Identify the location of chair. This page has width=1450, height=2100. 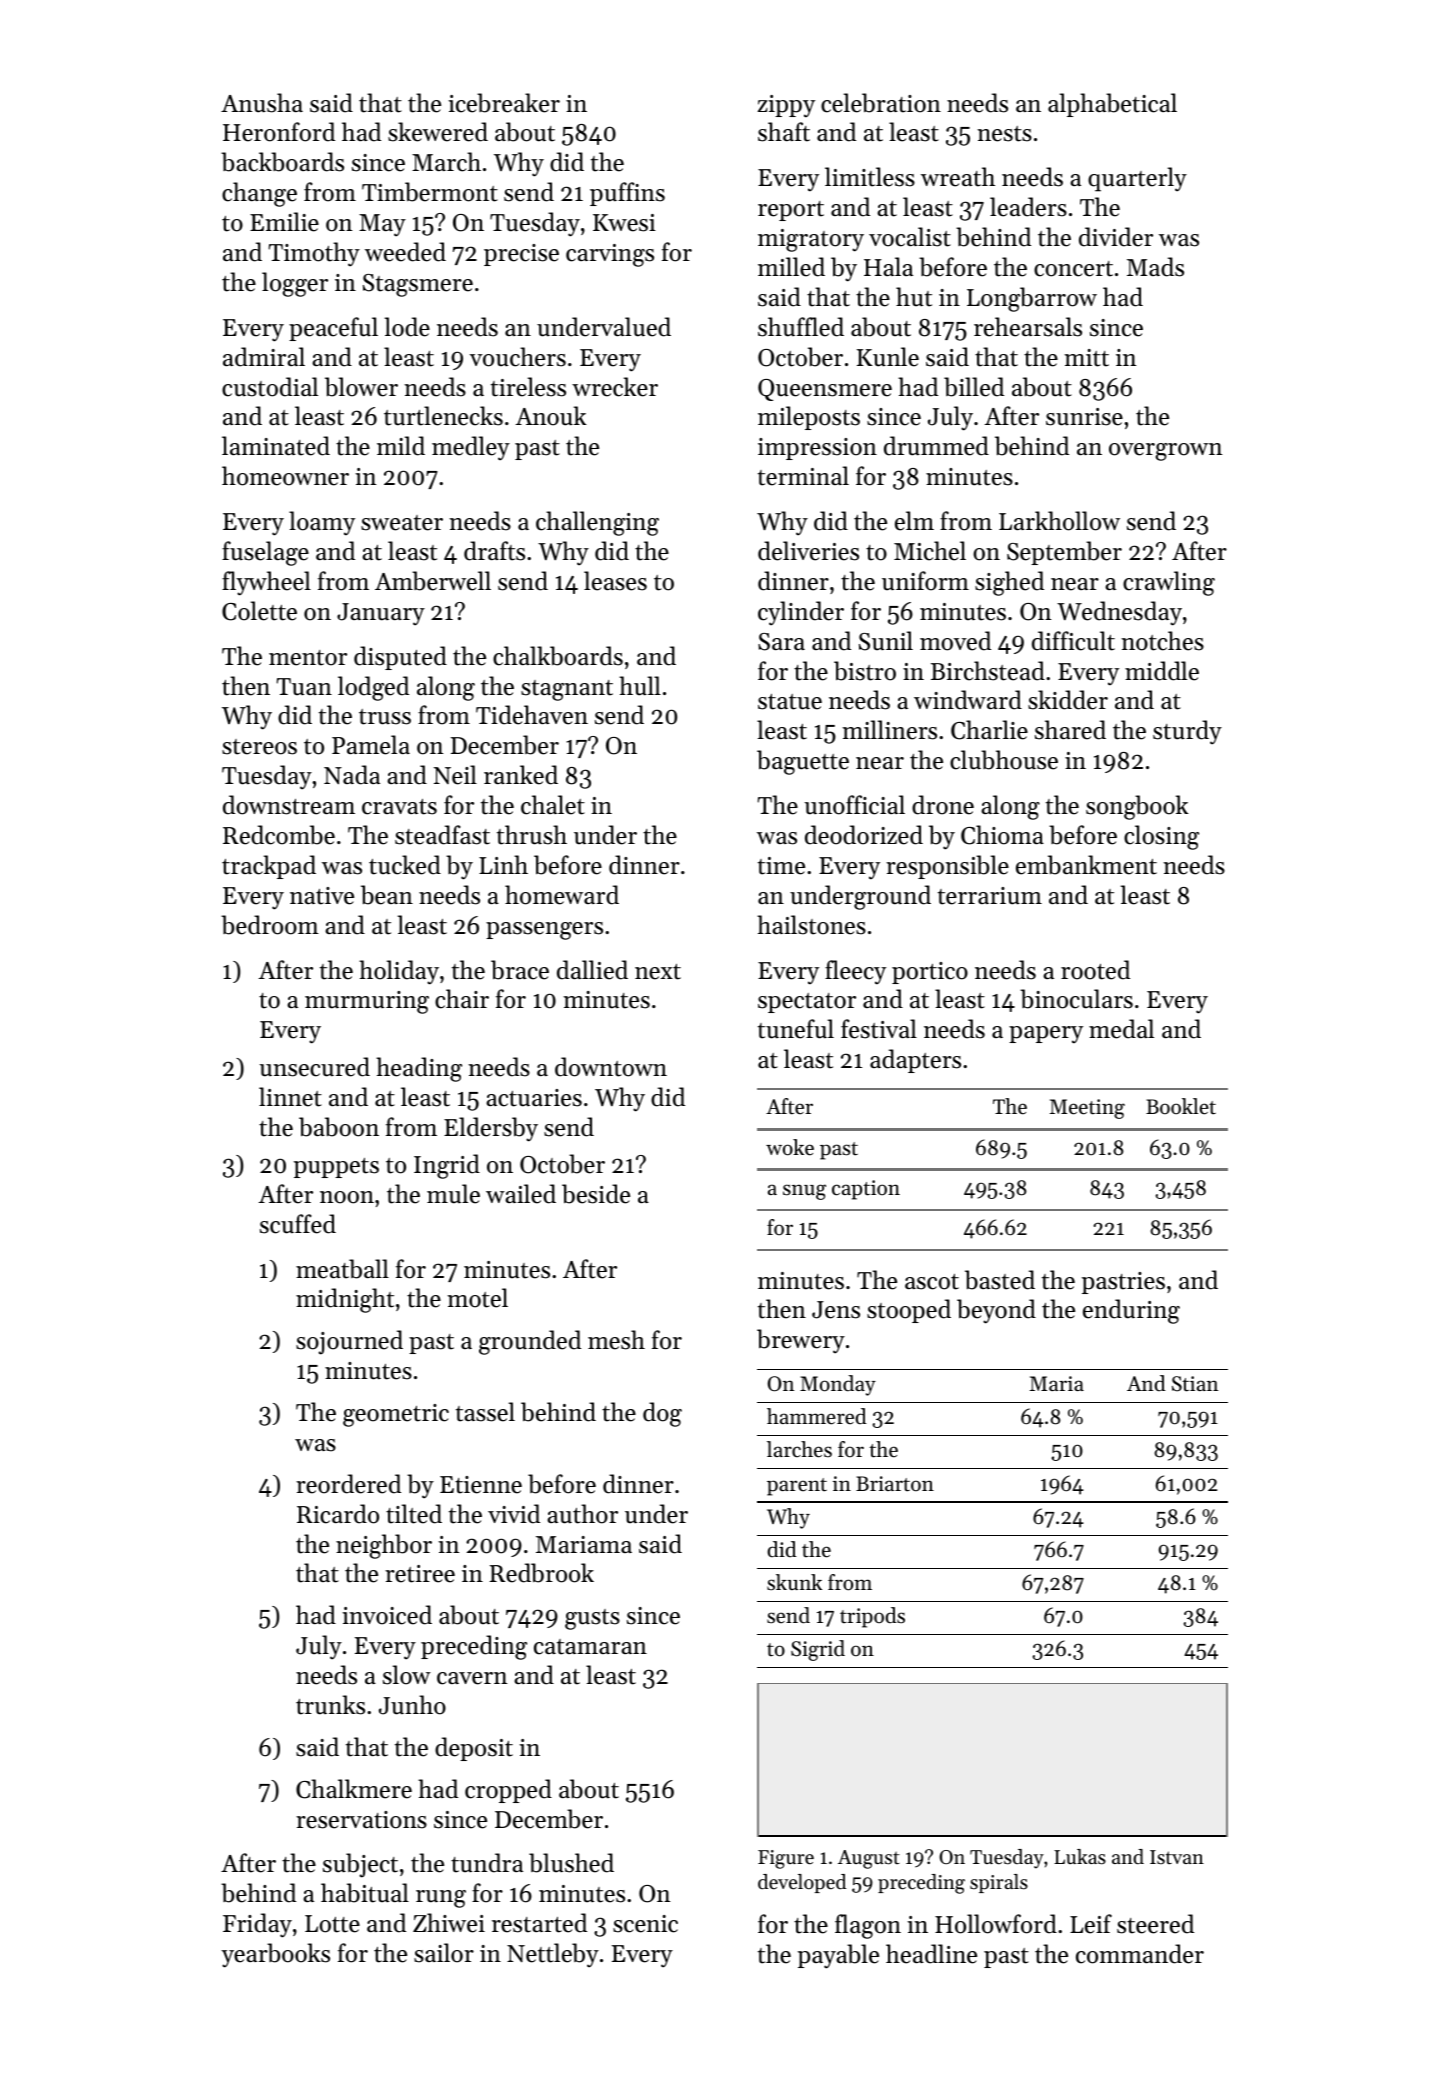
(462, 999).
